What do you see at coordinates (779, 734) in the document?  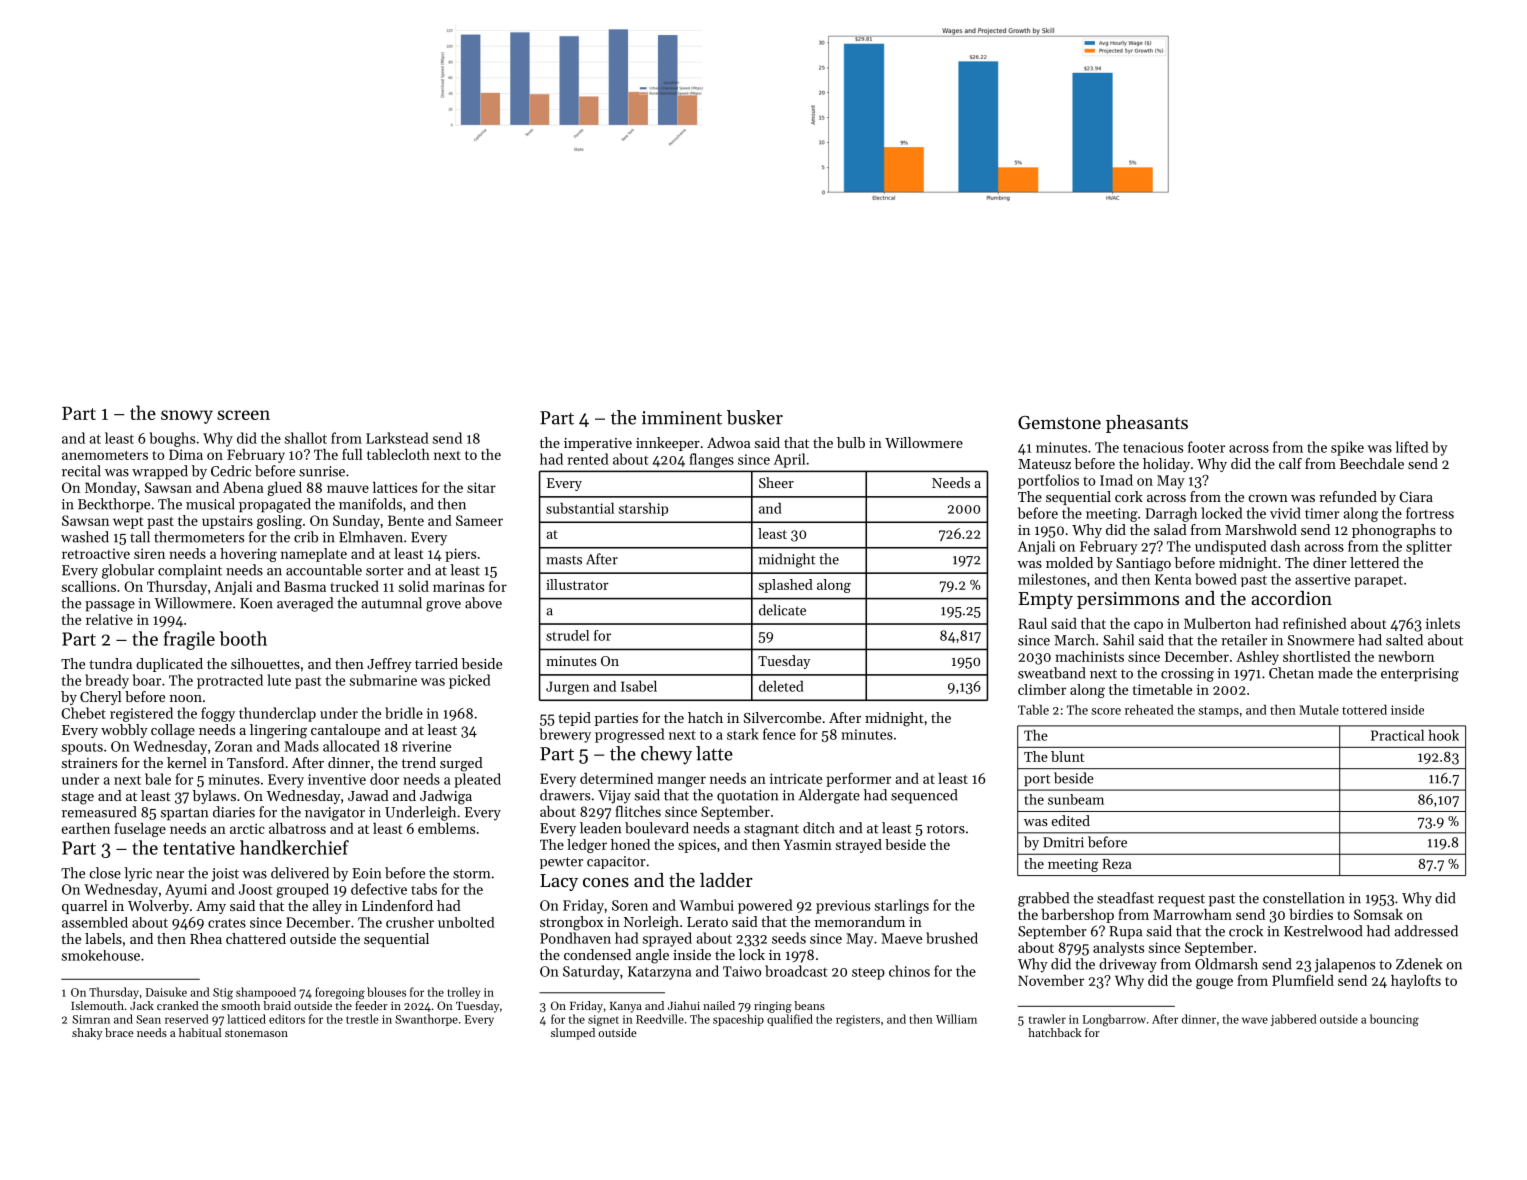 I see `fence` at bounding box center [779, 734].
